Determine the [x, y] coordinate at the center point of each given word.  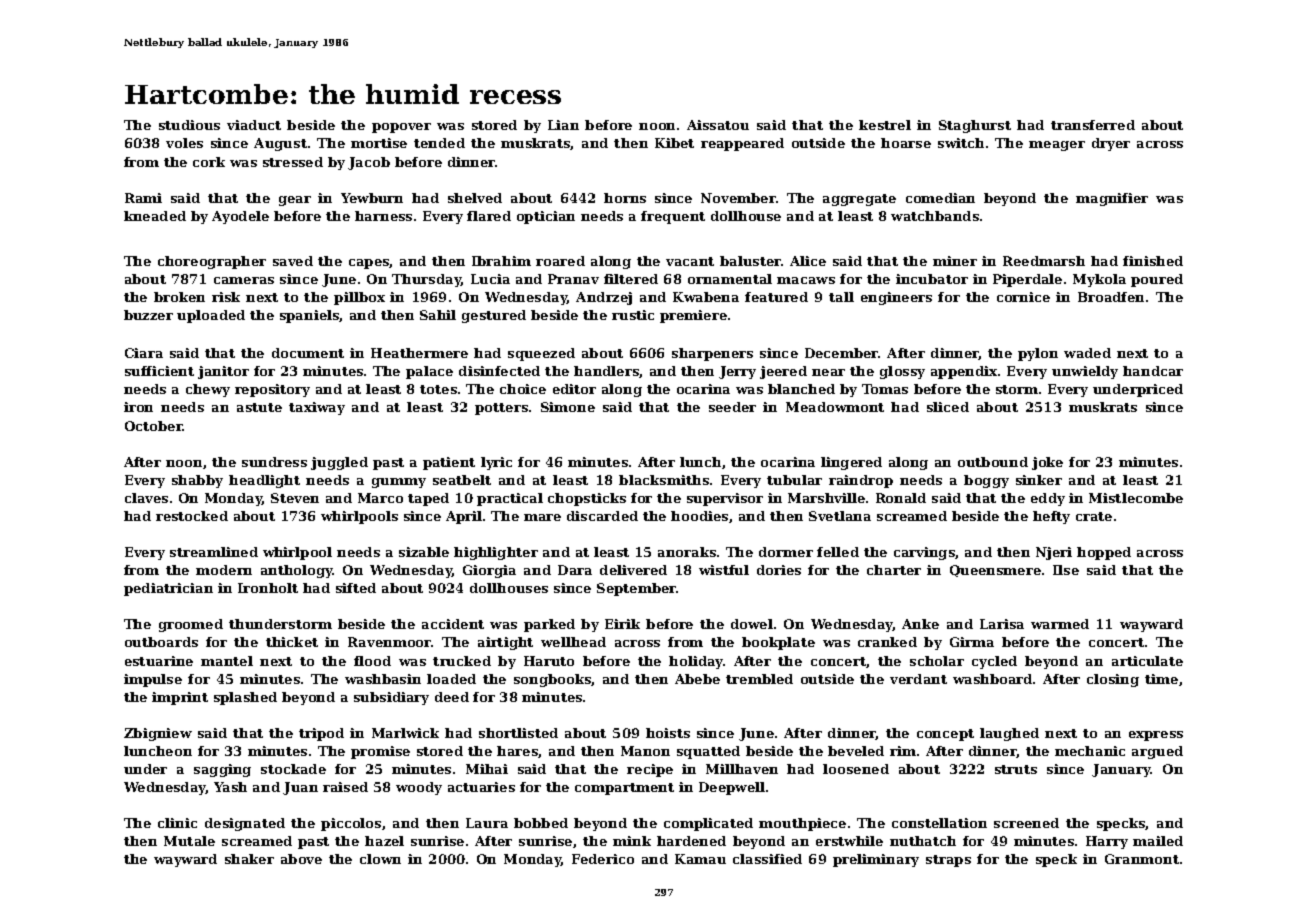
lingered [851, 463]
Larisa [1002, 624]
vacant [690, 261]
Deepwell [732, 788]
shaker [249, 859]
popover [401, 128]
